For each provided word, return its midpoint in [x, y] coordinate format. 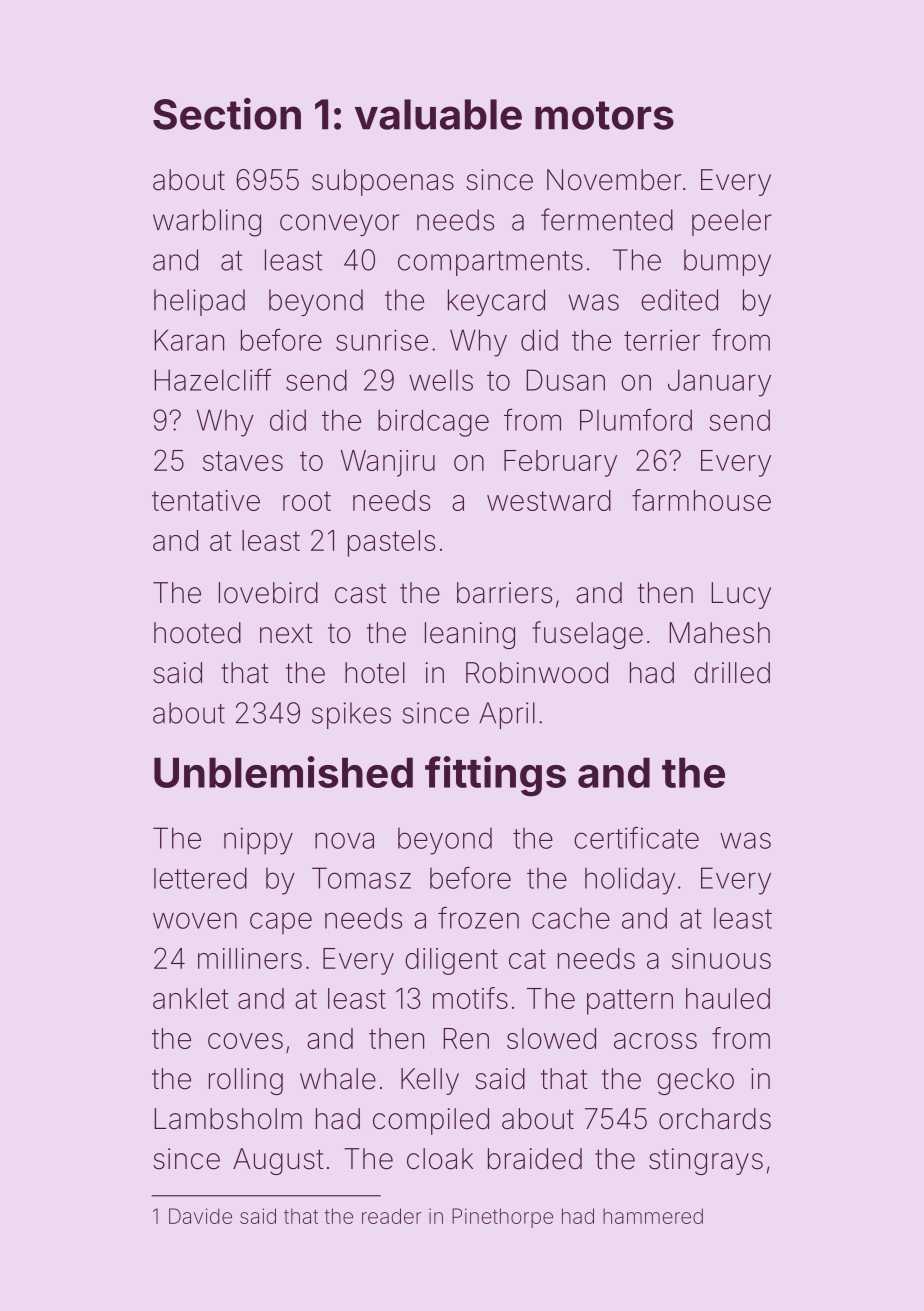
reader [392, 1216]
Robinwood [537, 673]
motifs [470, 998]
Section [227, 114]
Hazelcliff [213, 379]
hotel [375, 673]
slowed [551, 1038]
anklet [190, 998]
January [719, 383]
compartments [490, 263]
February [560, 463]
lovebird [268, 593]
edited [679, 300]
